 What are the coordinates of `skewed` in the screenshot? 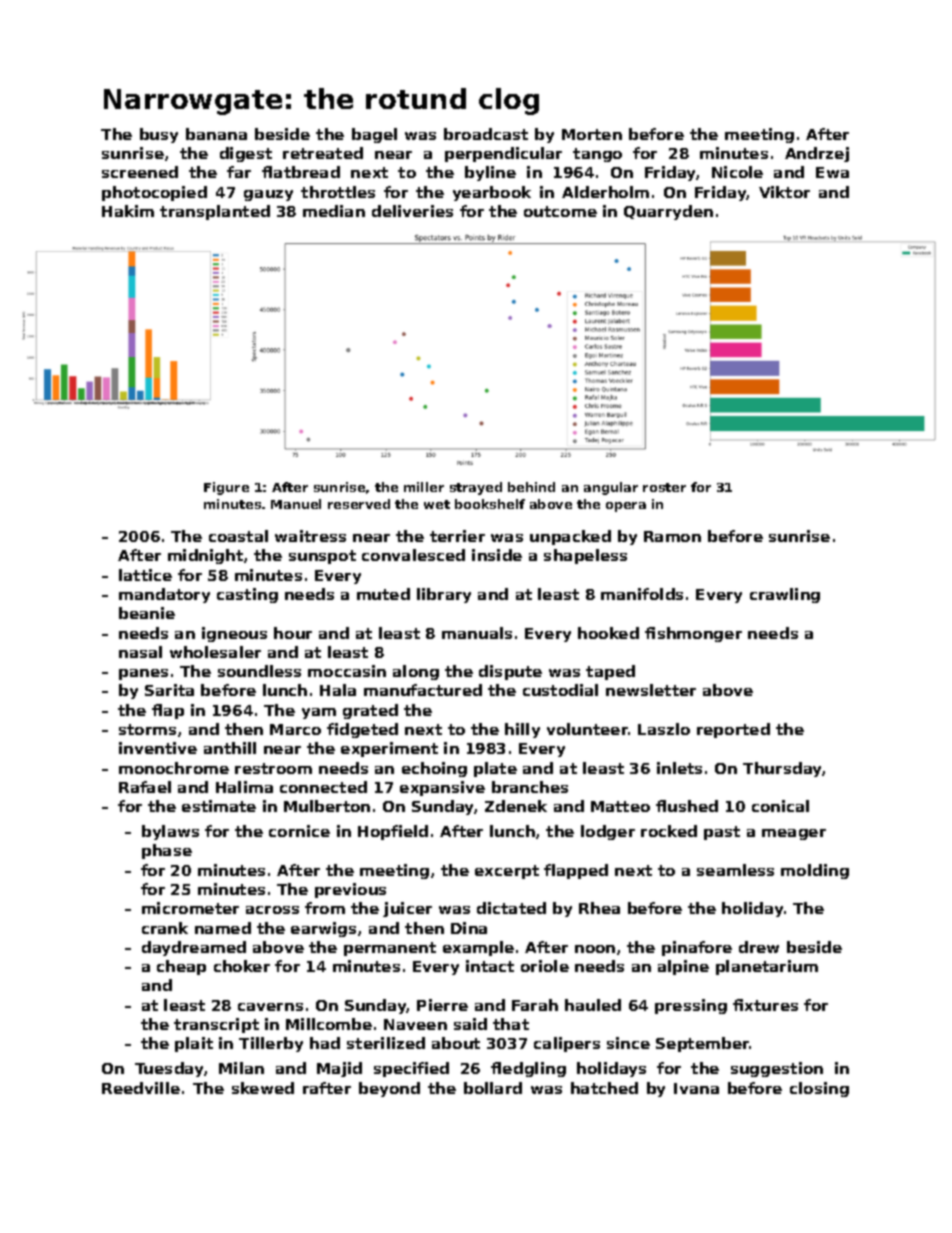 It's located at (263, 1088).
